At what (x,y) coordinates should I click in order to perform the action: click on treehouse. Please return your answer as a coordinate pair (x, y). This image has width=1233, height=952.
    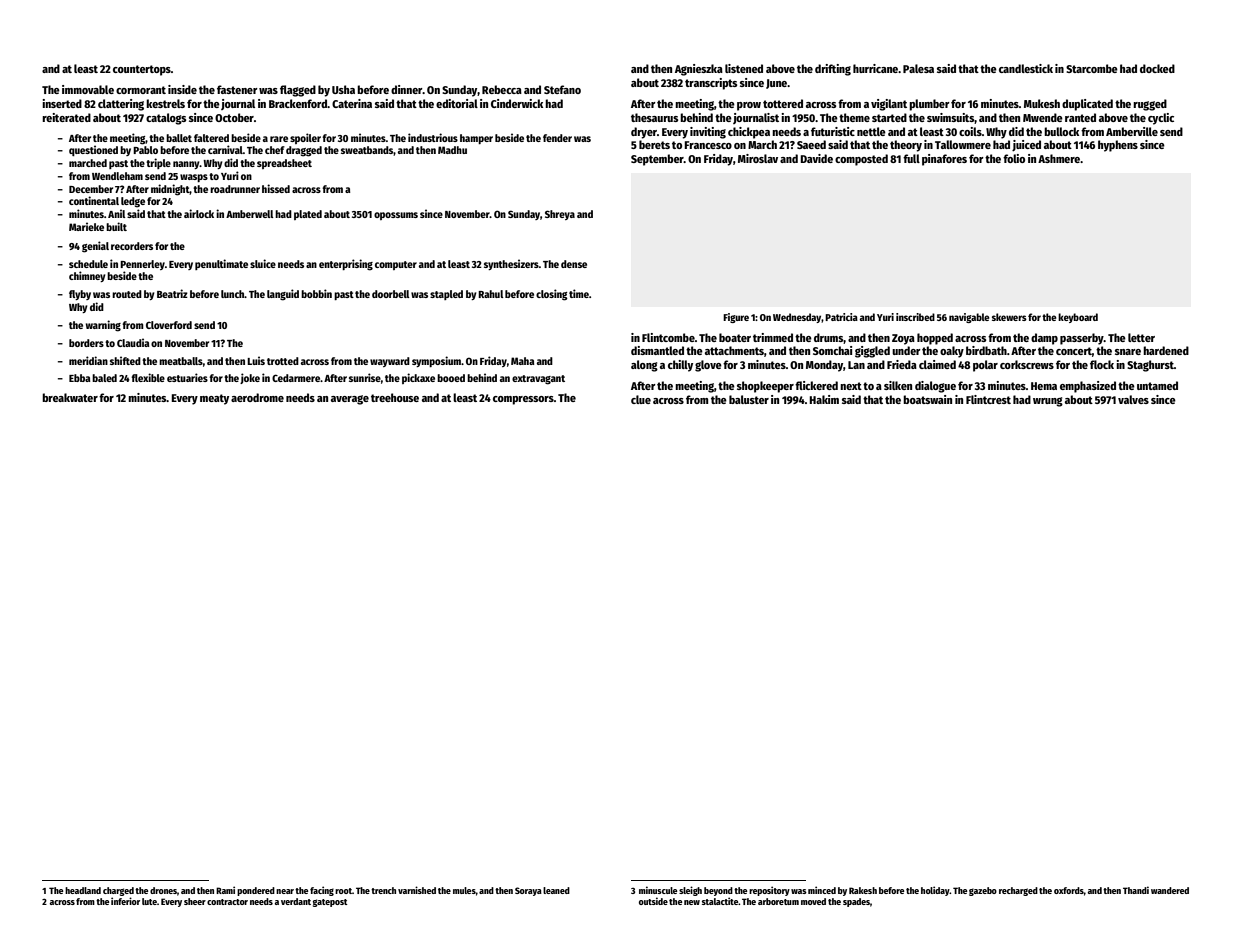
    Looking at the image, I should click on (395, 397).
